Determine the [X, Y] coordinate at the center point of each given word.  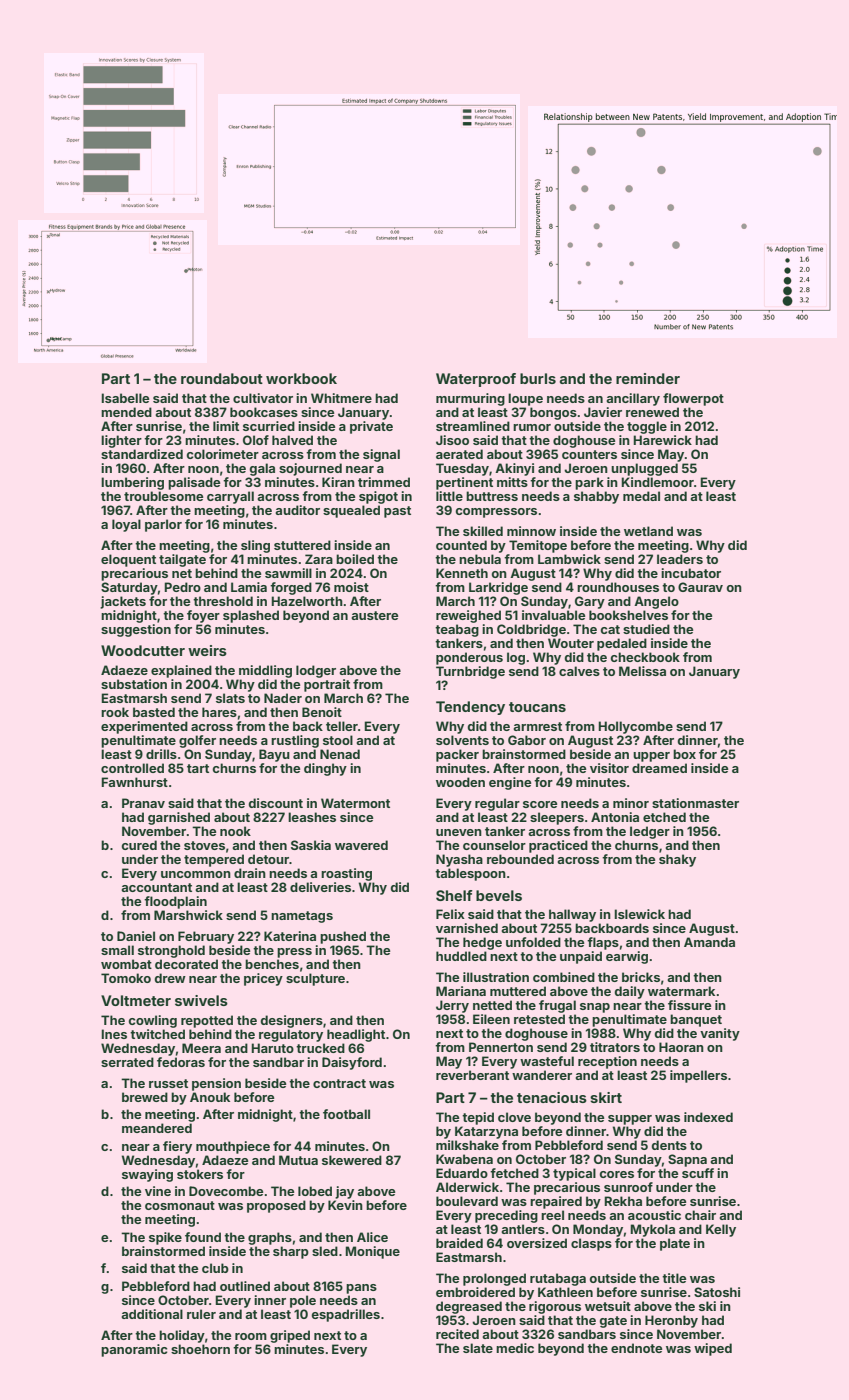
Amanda [709, 942]
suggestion [136, 630]
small [117, 950]
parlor [163, 525]
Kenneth [462, 573]
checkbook [645, 657]
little [449, 496]
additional [152, 1314]
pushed [343, 937]
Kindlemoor [658, 482]
